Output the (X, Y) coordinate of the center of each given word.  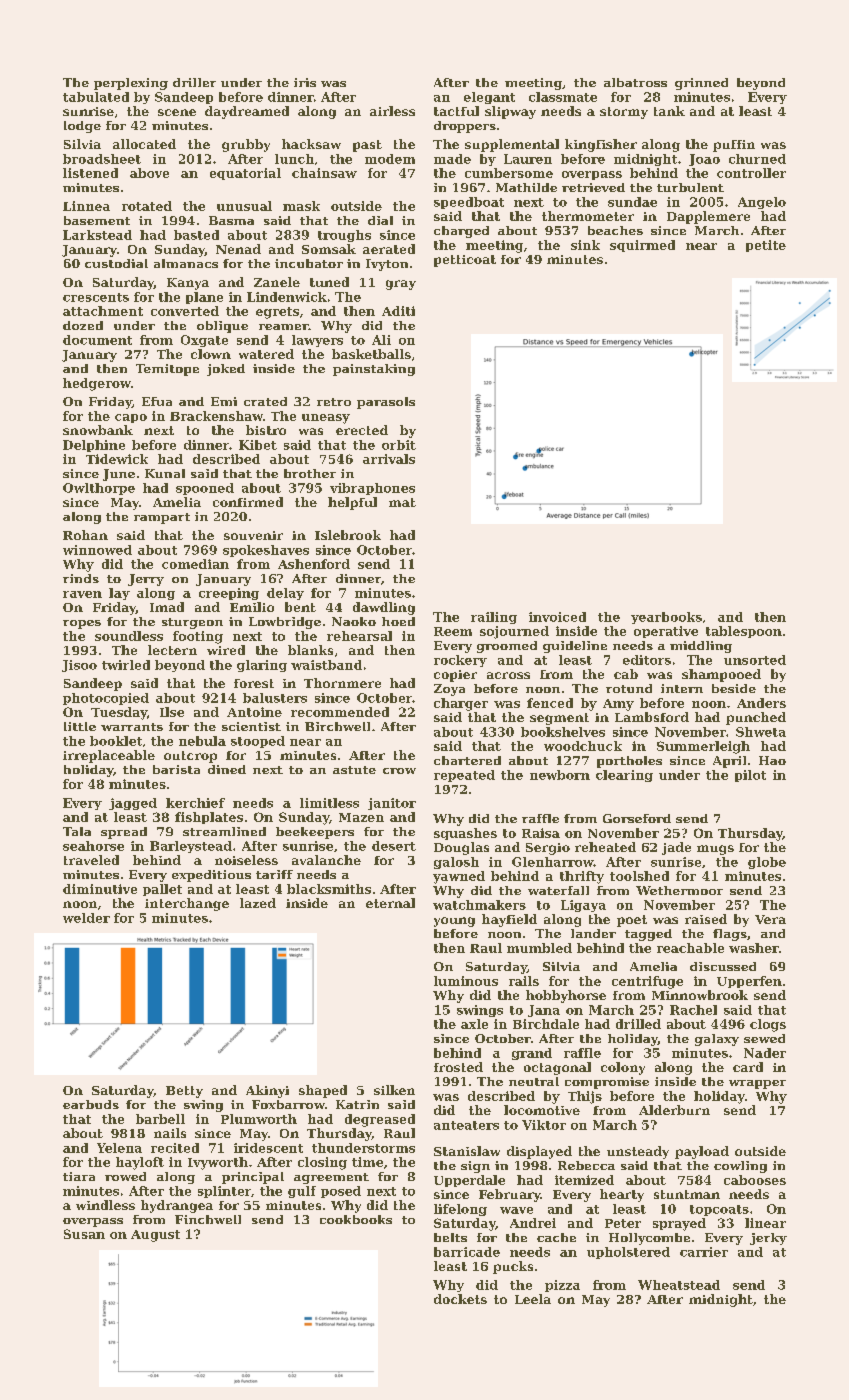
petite (766, 246)
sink (585, 245)
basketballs (371, 354)
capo (131, 418)
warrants (132, 727)
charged (461, 232)
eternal (390, 903)
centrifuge (647, 982)
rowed (125, 1176)
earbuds (91, 1104)
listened (90, 173)
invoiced (557, 617)
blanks (310, 650)
